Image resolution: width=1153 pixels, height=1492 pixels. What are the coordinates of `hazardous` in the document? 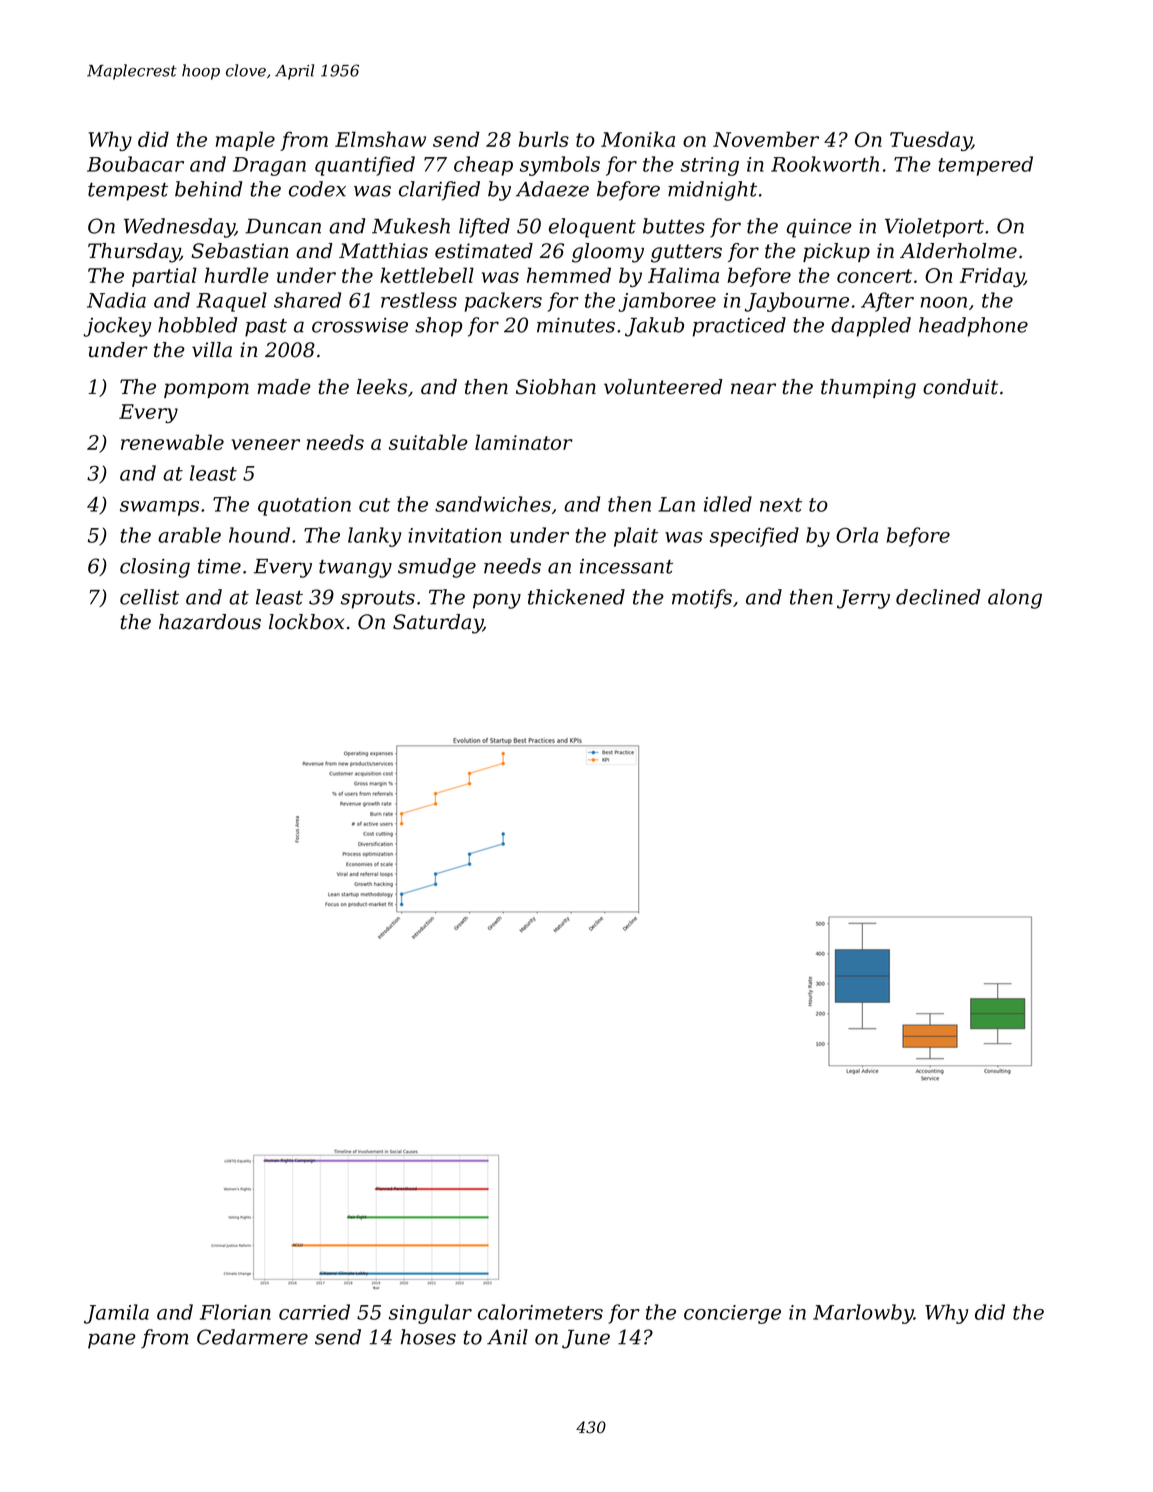 It's located at (210, 622).
